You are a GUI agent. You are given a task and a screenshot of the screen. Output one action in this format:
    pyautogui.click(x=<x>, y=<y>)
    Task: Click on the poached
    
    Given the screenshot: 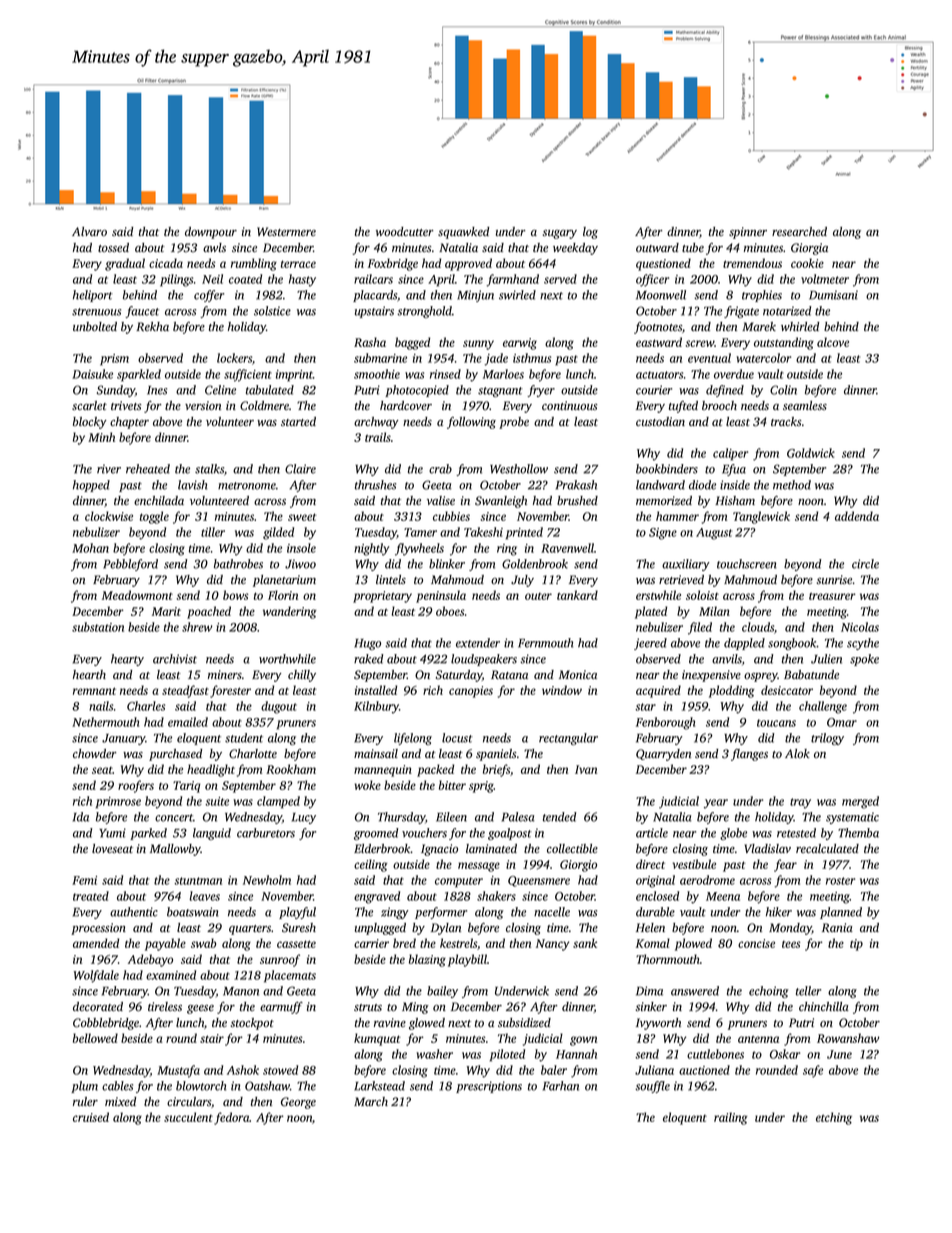 What is the action you would take?
    pyautogui.click(x=209, y=612)
